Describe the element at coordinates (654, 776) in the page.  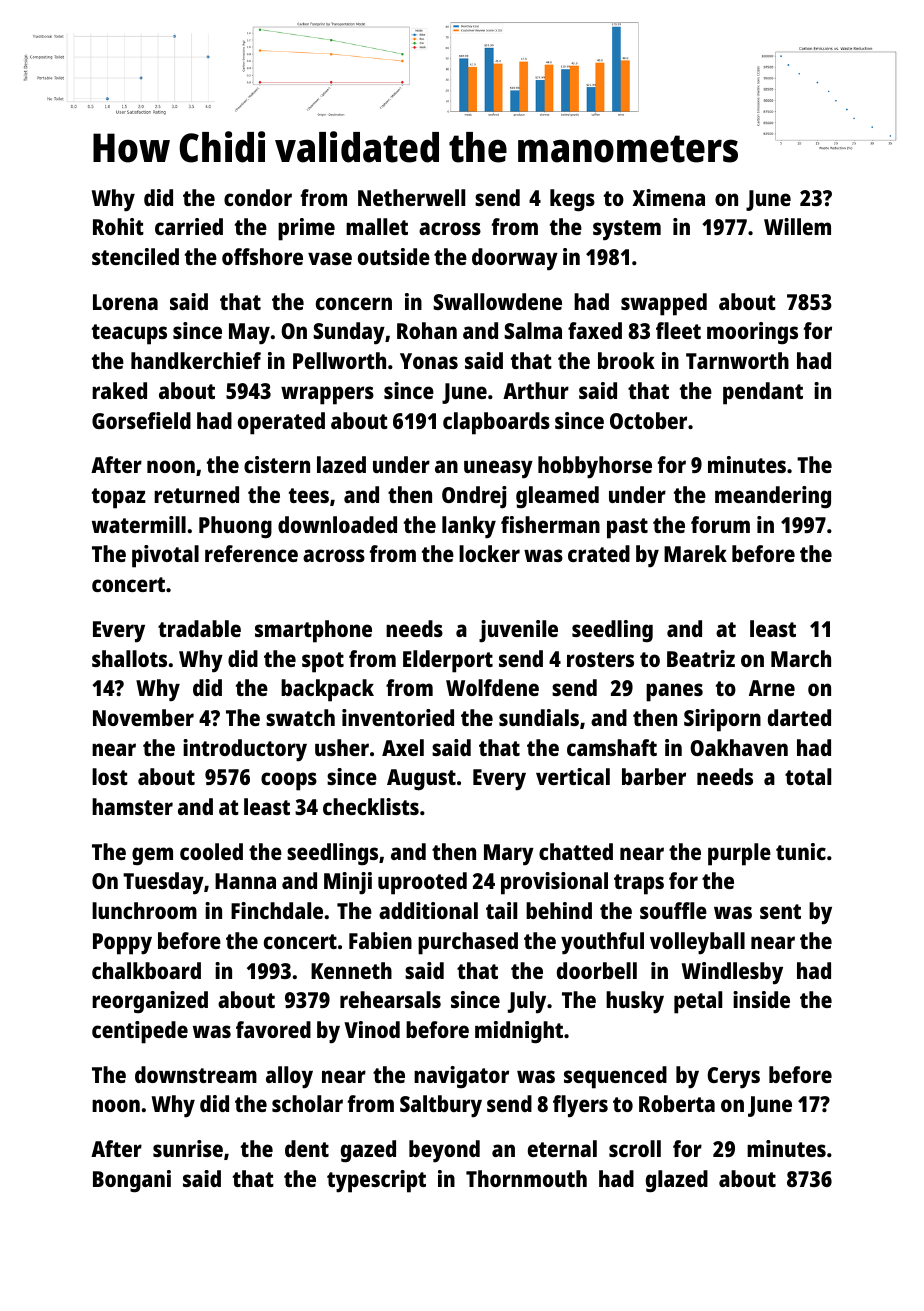
I see `barber` at that location.
